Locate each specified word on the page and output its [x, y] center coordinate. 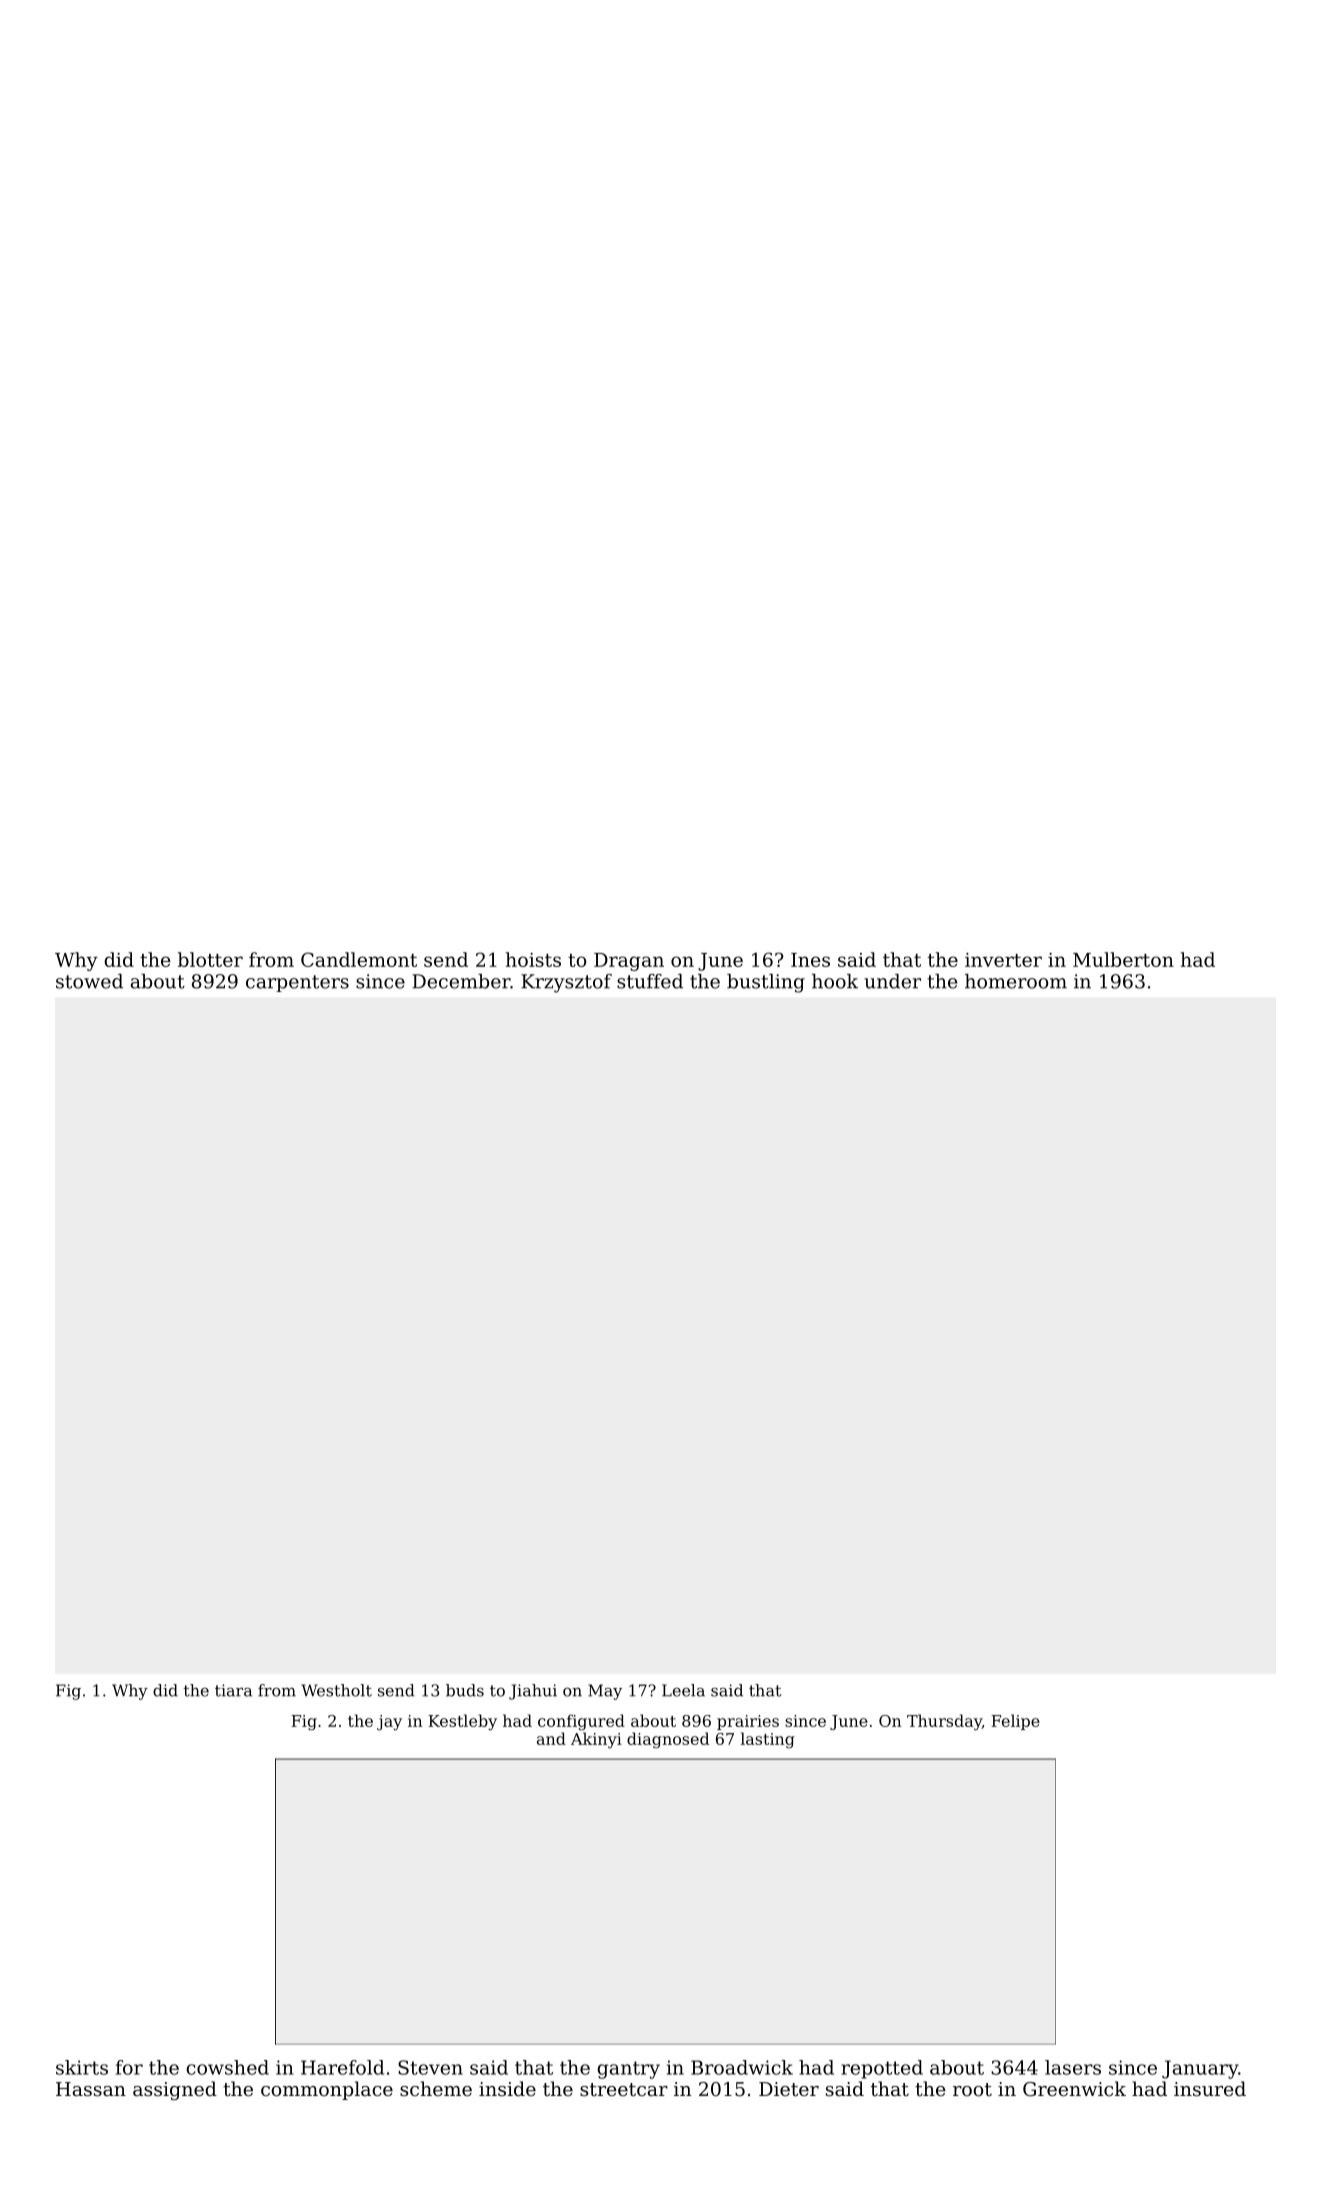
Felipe [1015, 1722]
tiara [233, 1690]
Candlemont [359, 959]
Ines [810, 960]
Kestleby [462, 1722]
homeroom [1016, 981]
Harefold [342, 2067]
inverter [1003, 960]
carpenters [297, 983]
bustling [766, 983]
